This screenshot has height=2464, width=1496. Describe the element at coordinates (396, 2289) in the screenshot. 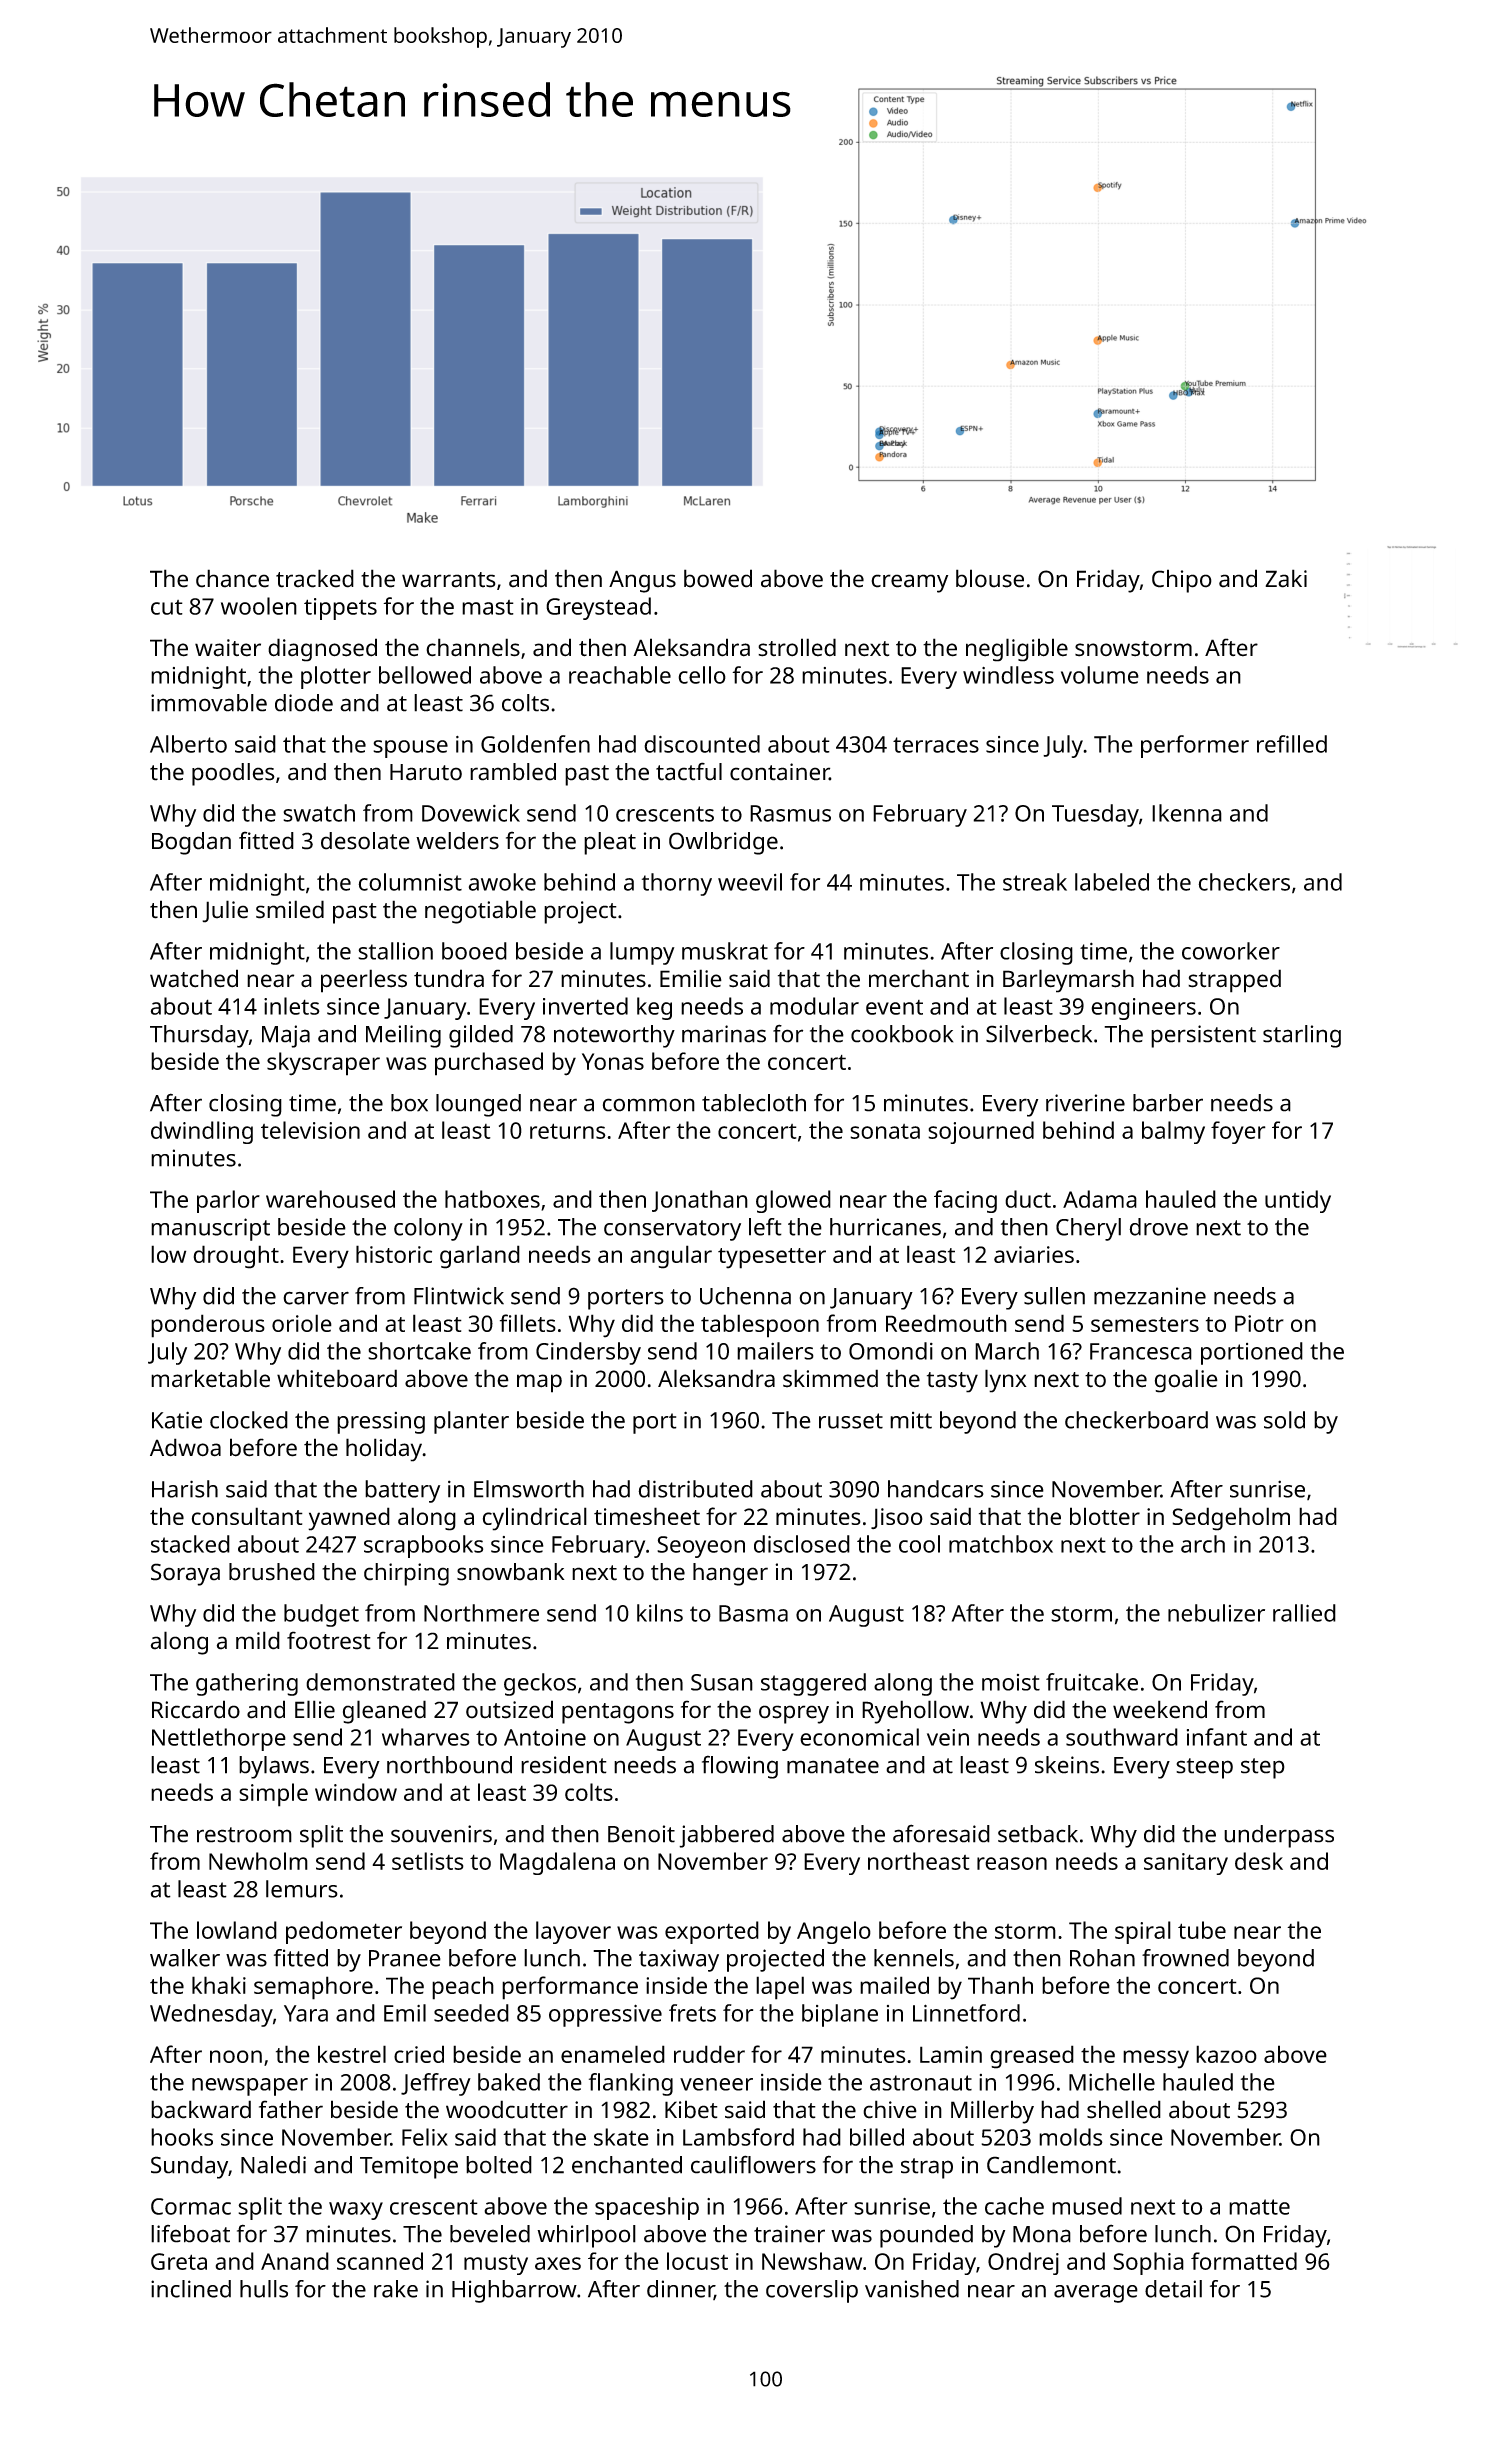

I see `rake` at that location.
